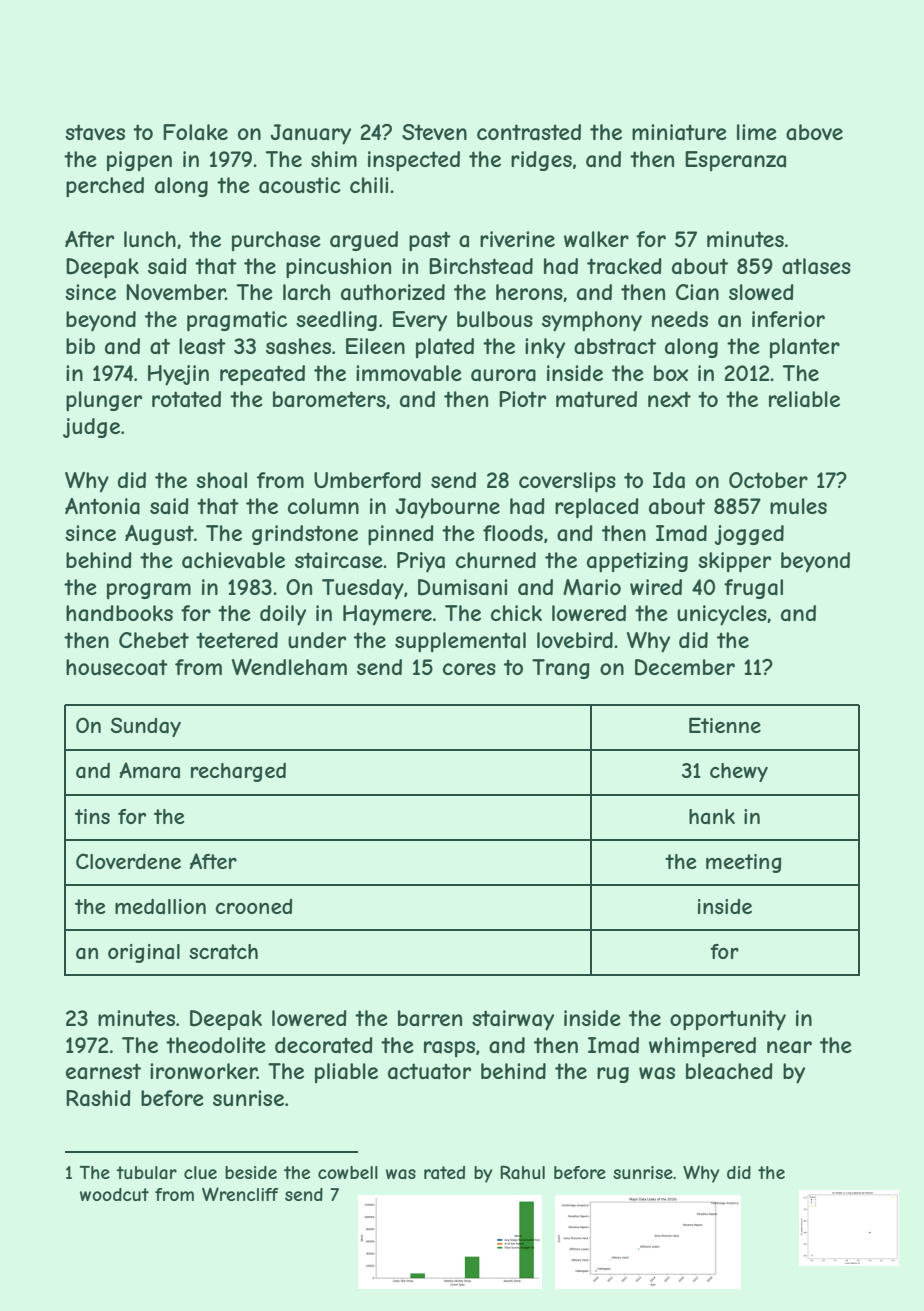 The height and width of the screenshot is (1311, 924). What do you see at coordinates (725, 725) in the screenshot?
I see `Etienne` at bounding box center [725, 725].
